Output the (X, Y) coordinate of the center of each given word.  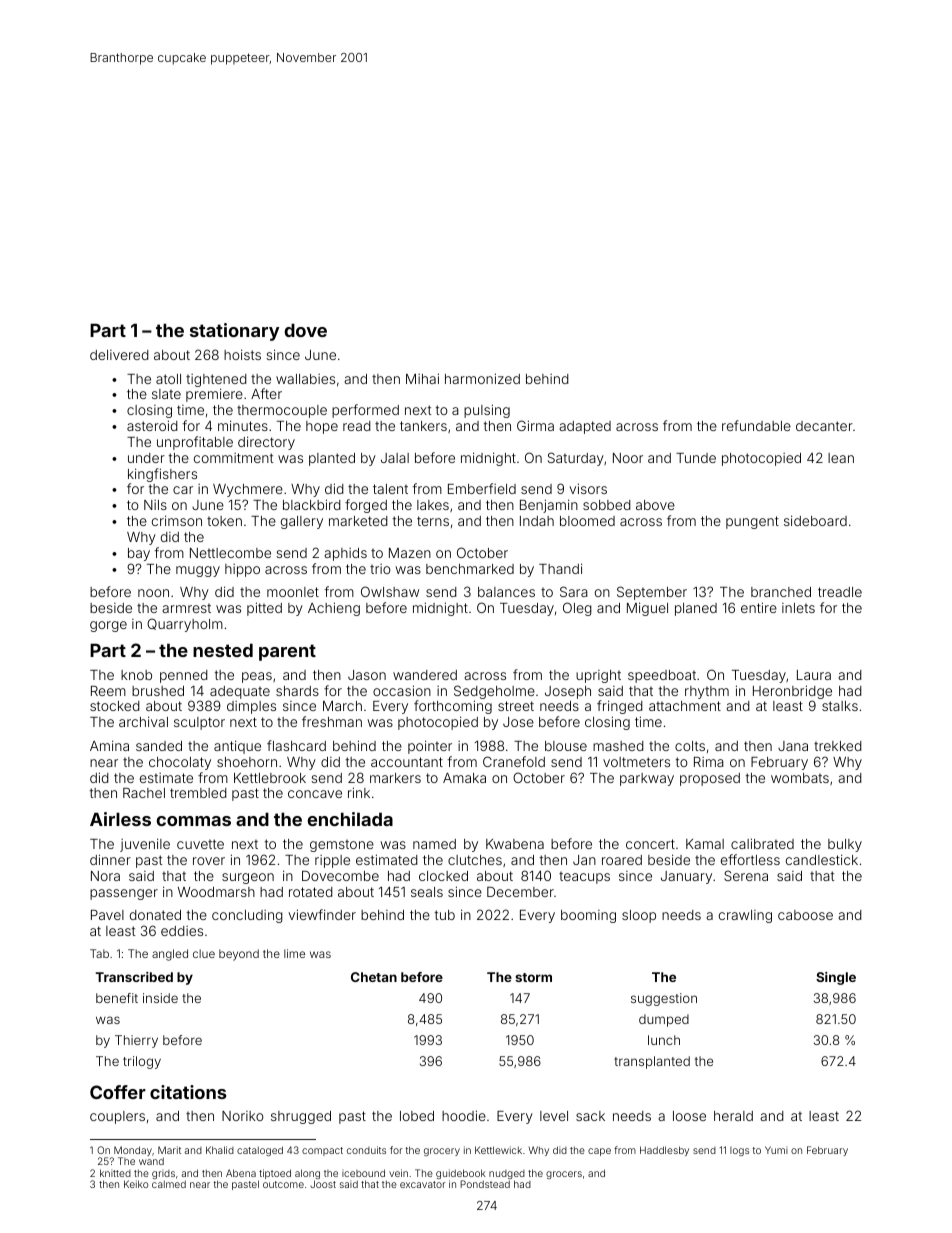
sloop (639, 916)
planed (696, 609)
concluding (247, 916)
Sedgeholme (494, 692)
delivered (119, 355)
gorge (108, 626)
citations (188, 1092)
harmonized (482, 378)
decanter (824, 426)
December (520, 892)
